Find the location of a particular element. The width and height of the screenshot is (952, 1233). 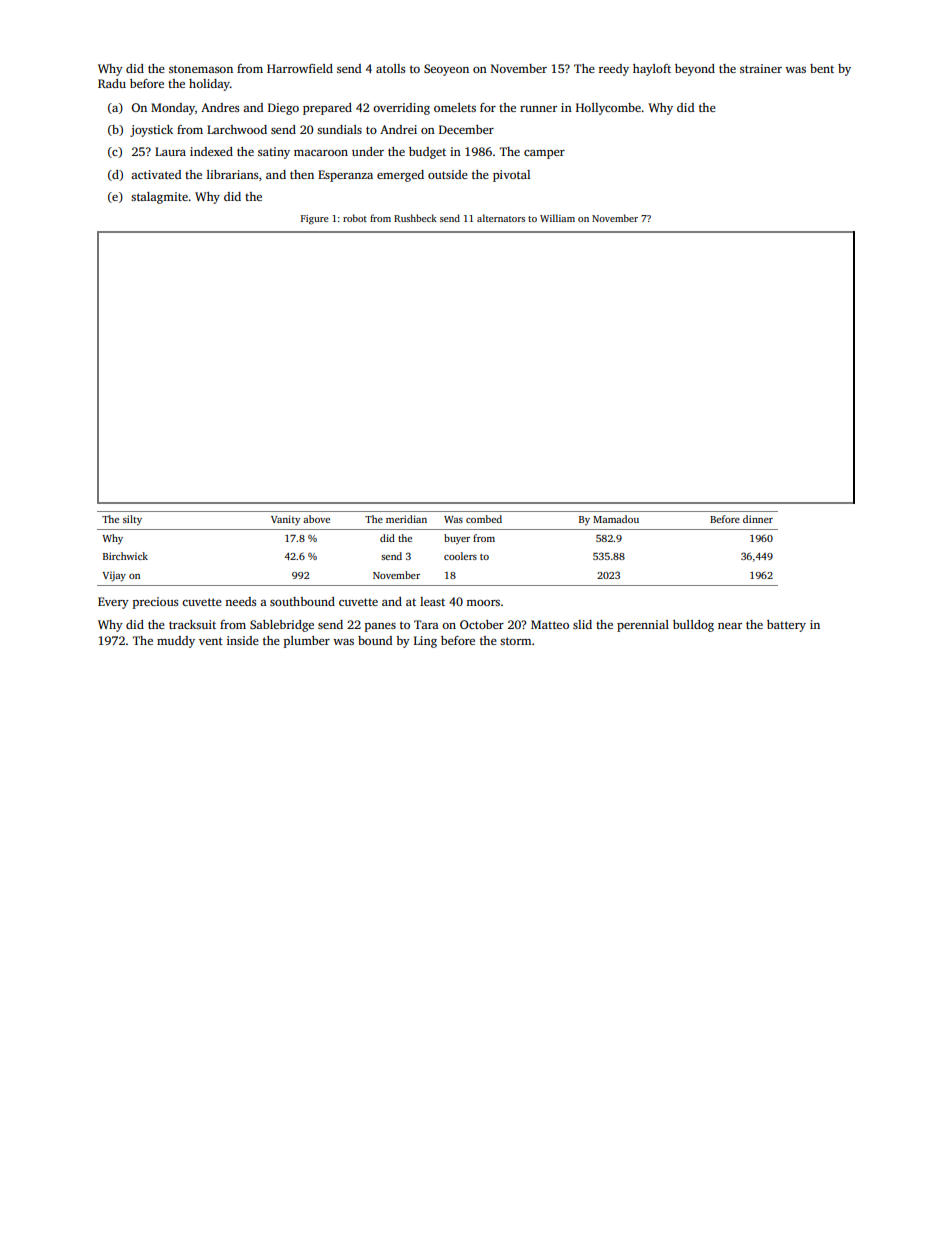

Vanity is located at coordinates (285, 520).
